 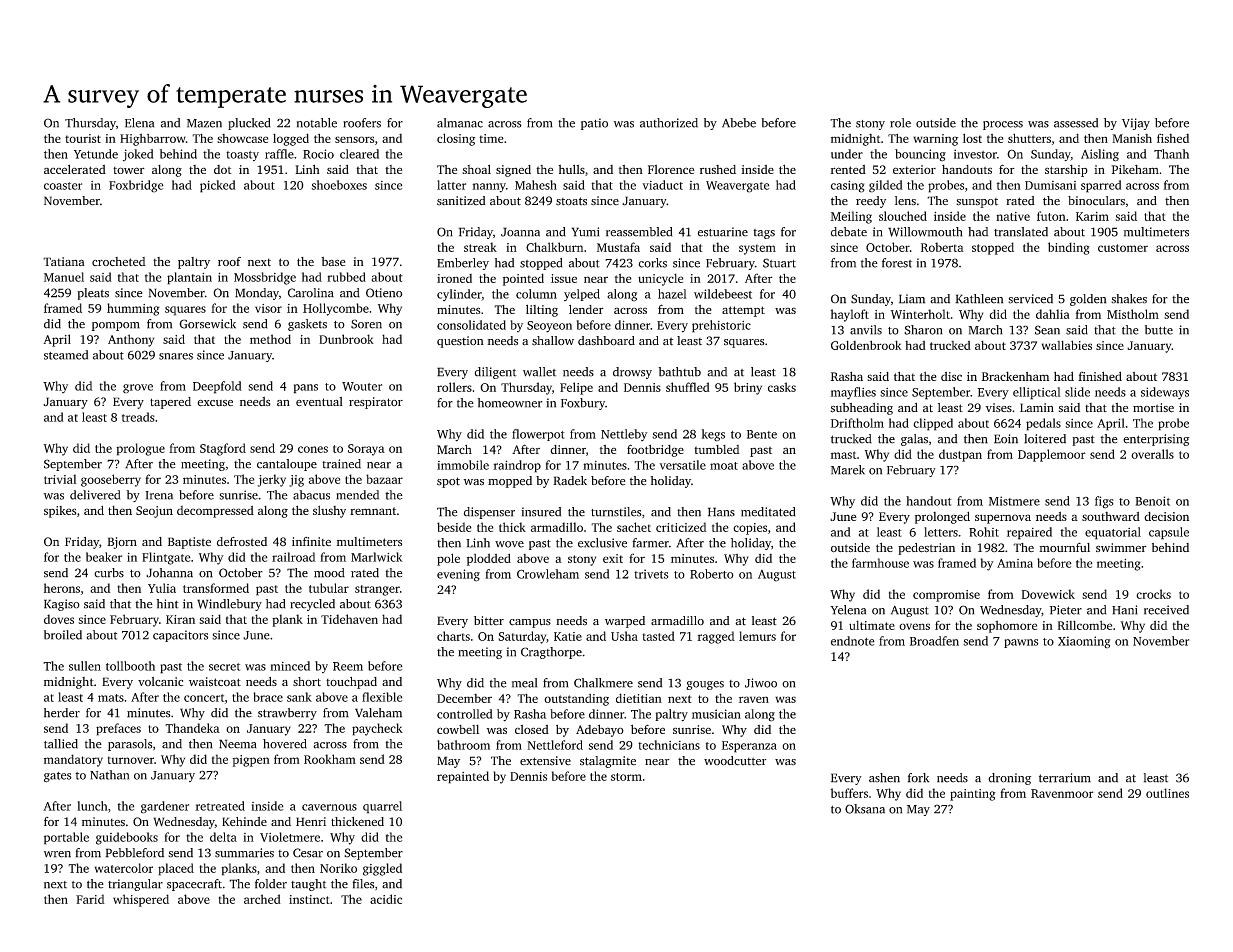 What do you see at coordinates (265, 278) in the screenshot?
I see `Mossbridge` at bounding box center [265, 278].
